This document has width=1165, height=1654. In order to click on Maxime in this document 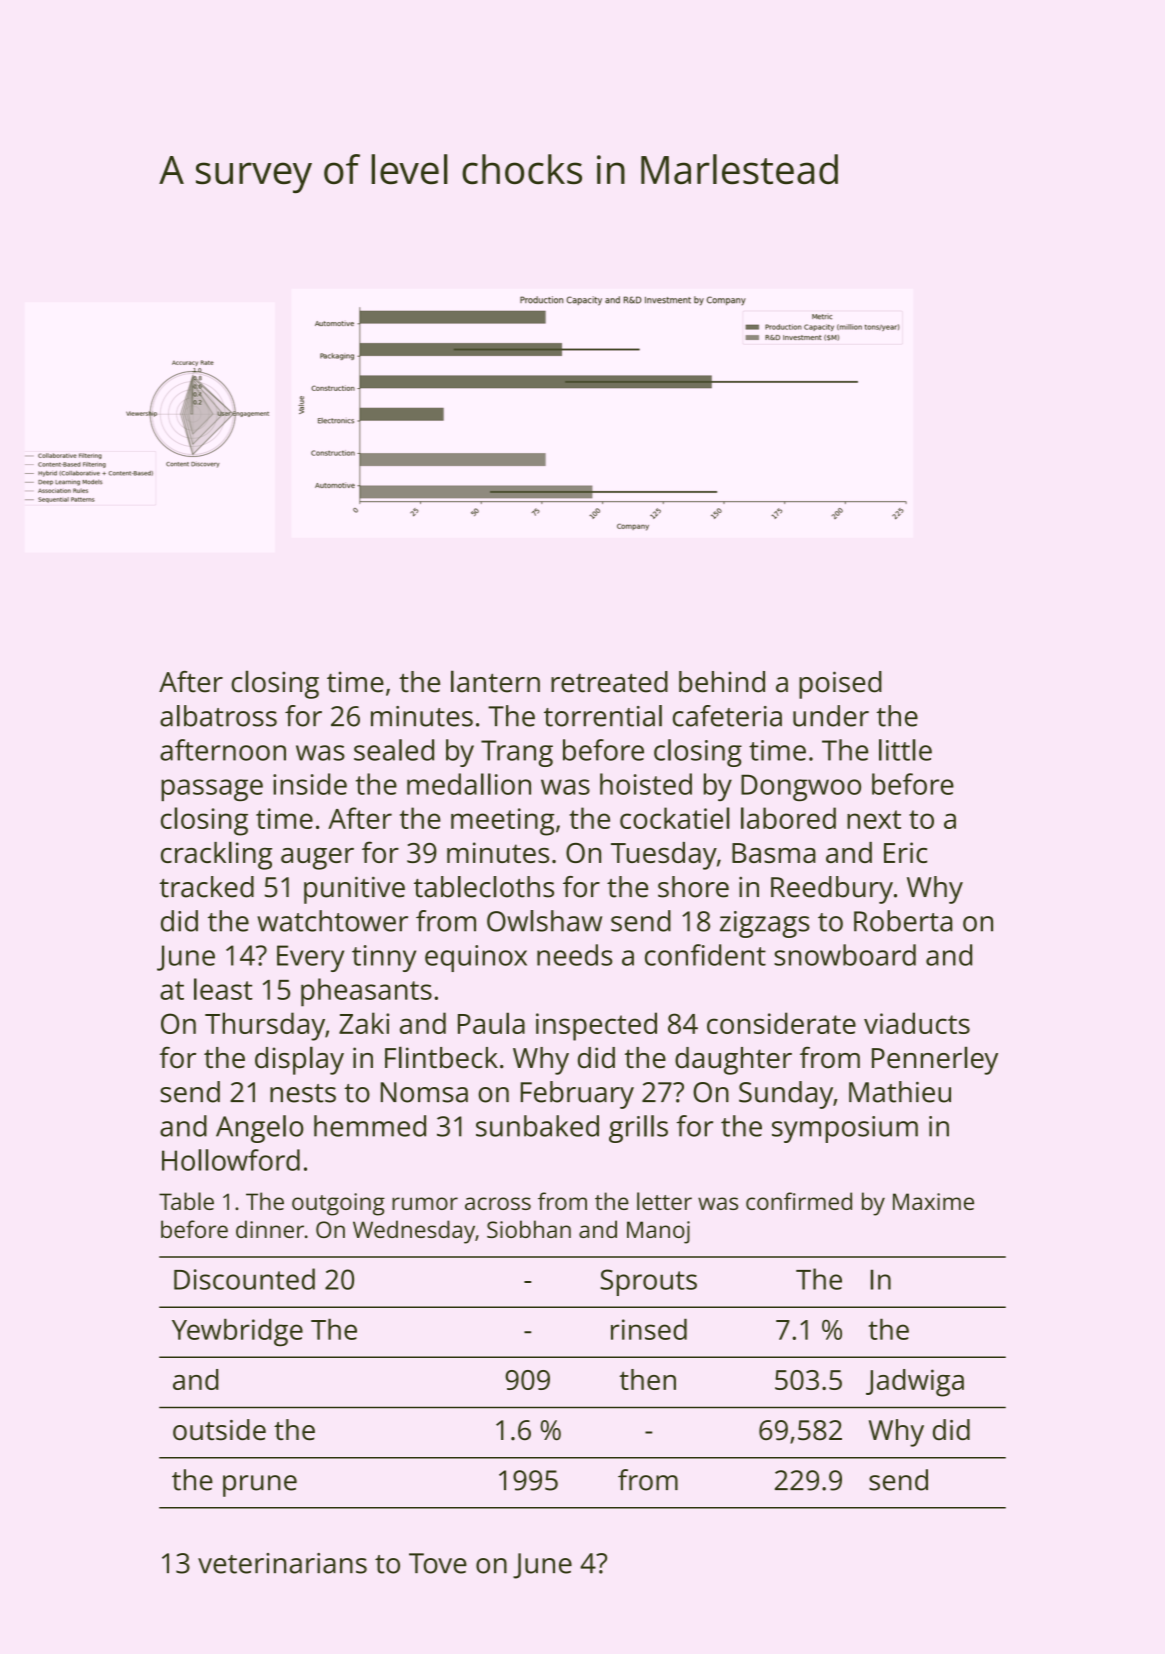, I will do `click(933, 1201)`.
